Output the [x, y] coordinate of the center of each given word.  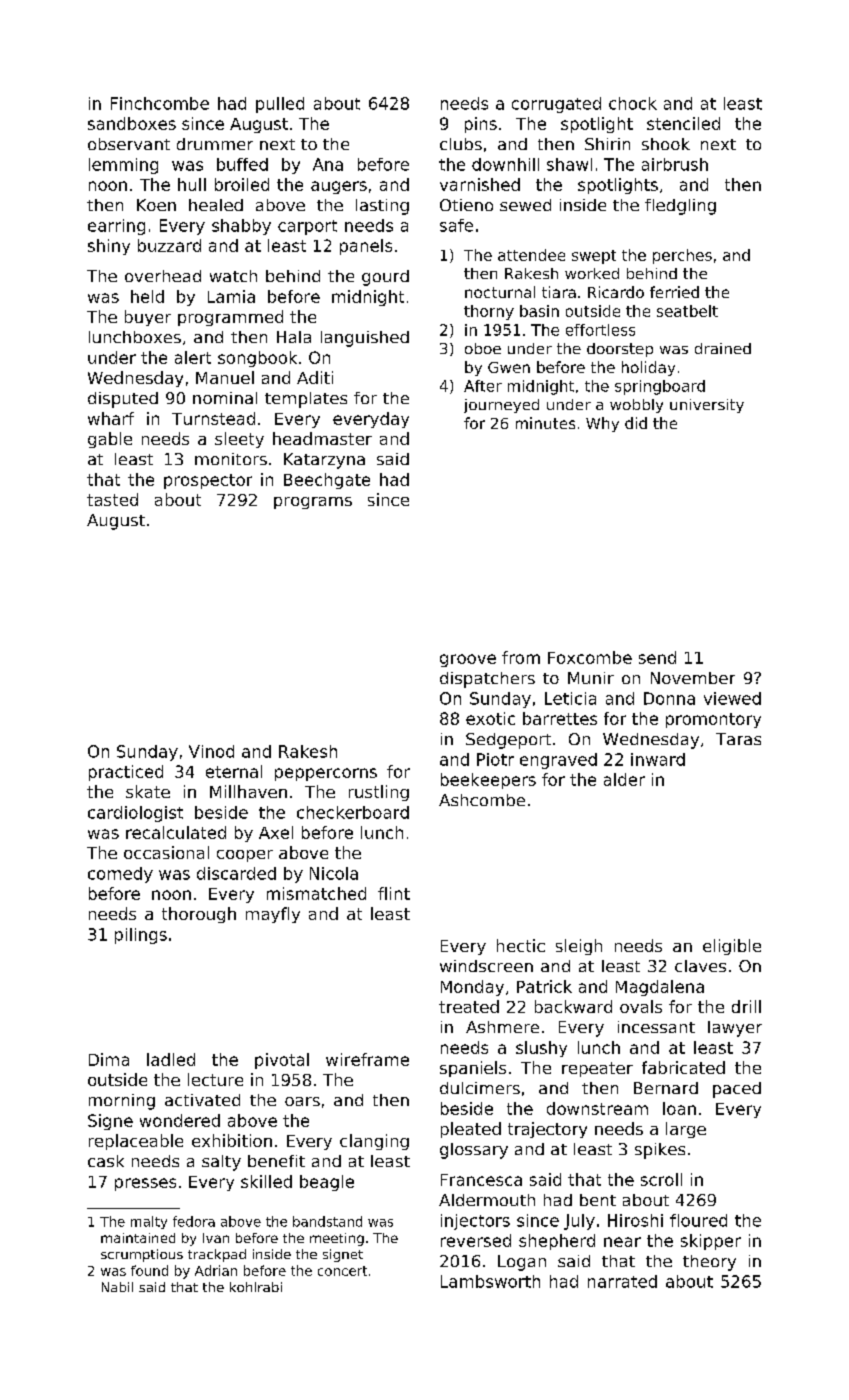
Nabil [117, 1287]
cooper [245, 856]
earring [116, 227]
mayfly [273, 915]
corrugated [556, 105]
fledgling [680, 207]
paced [737, 1090]
